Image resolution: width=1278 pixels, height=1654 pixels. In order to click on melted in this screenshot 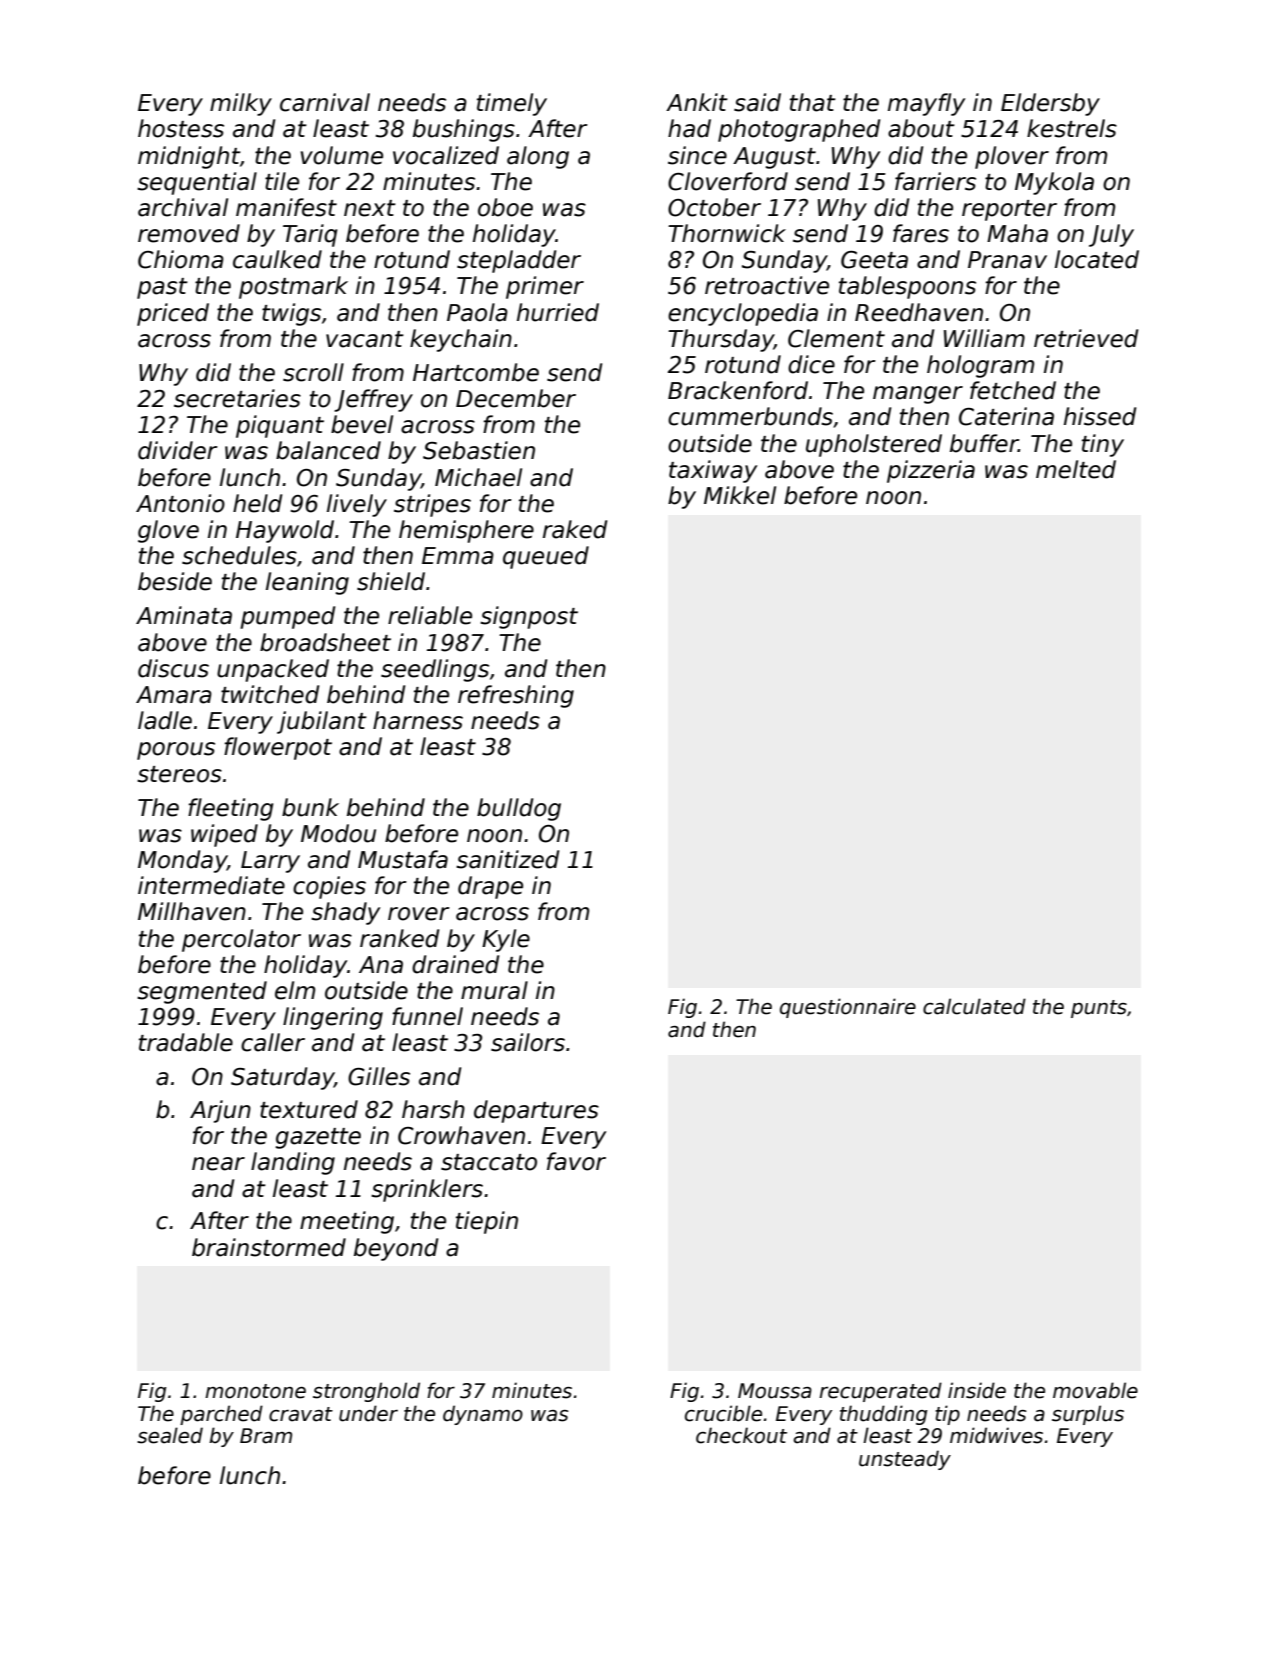, I will do `click(1076, 469)`.
